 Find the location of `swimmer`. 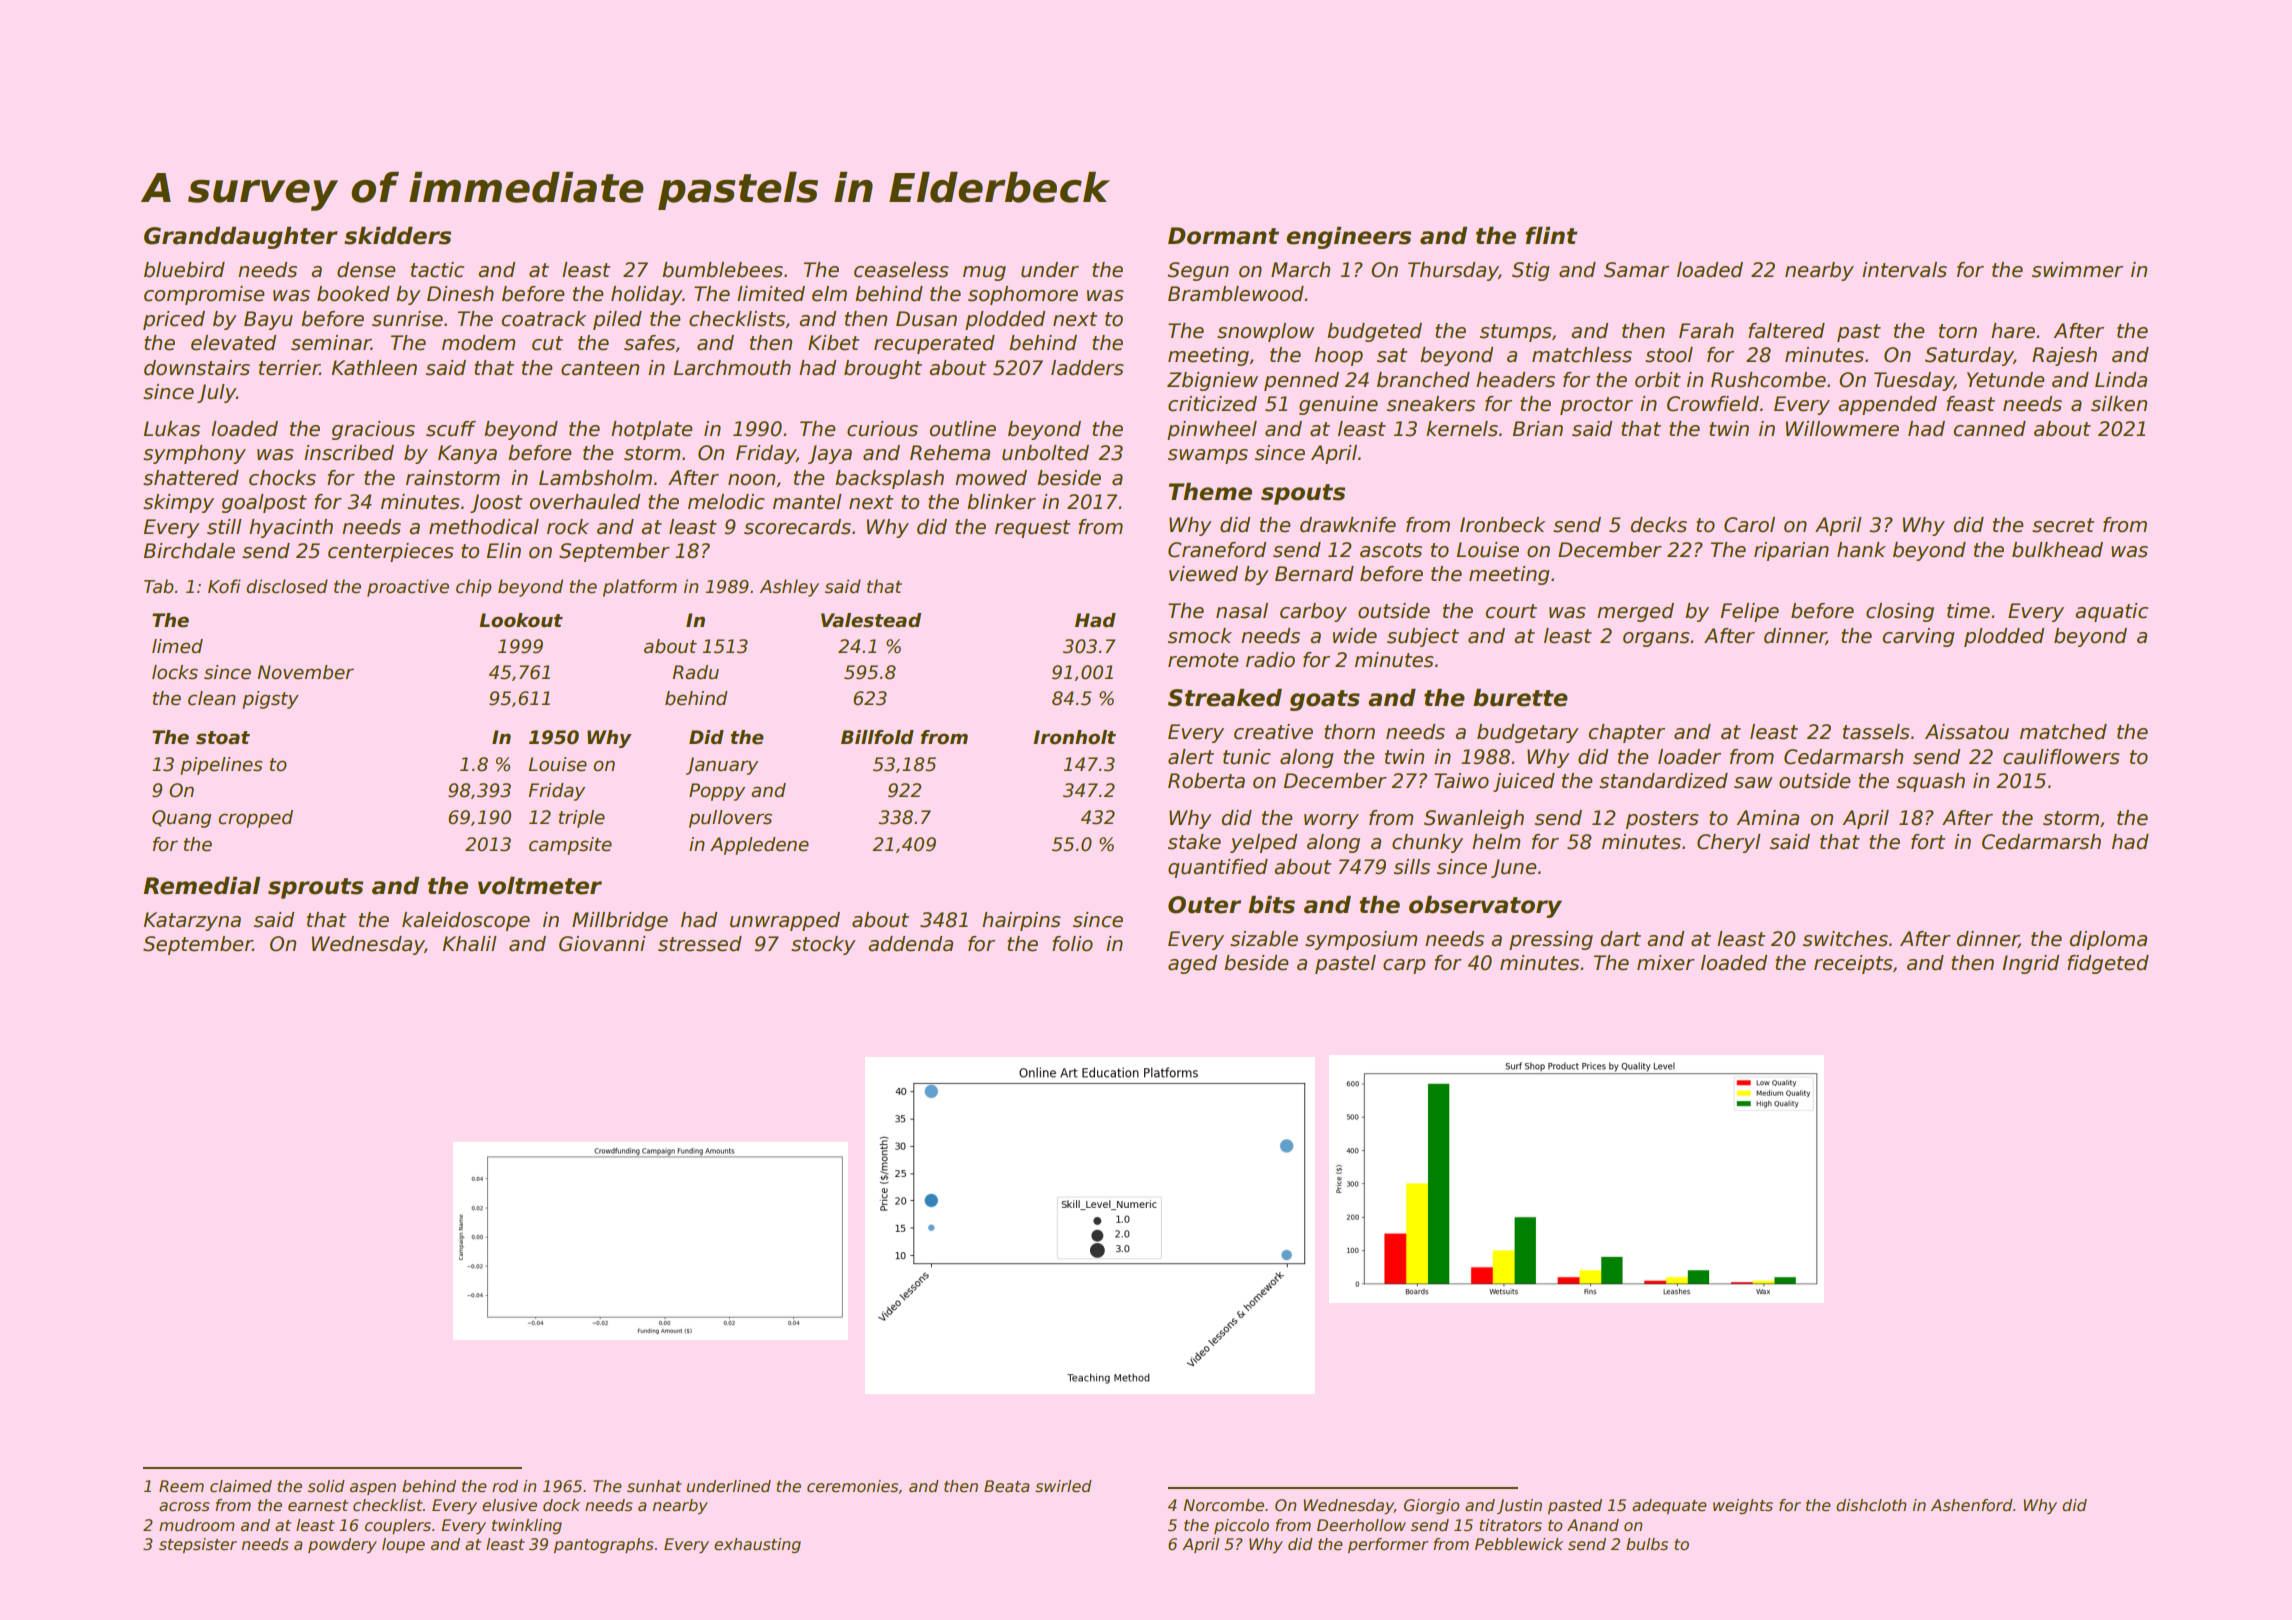

swimmer is located at coordinates (2077, 270).
